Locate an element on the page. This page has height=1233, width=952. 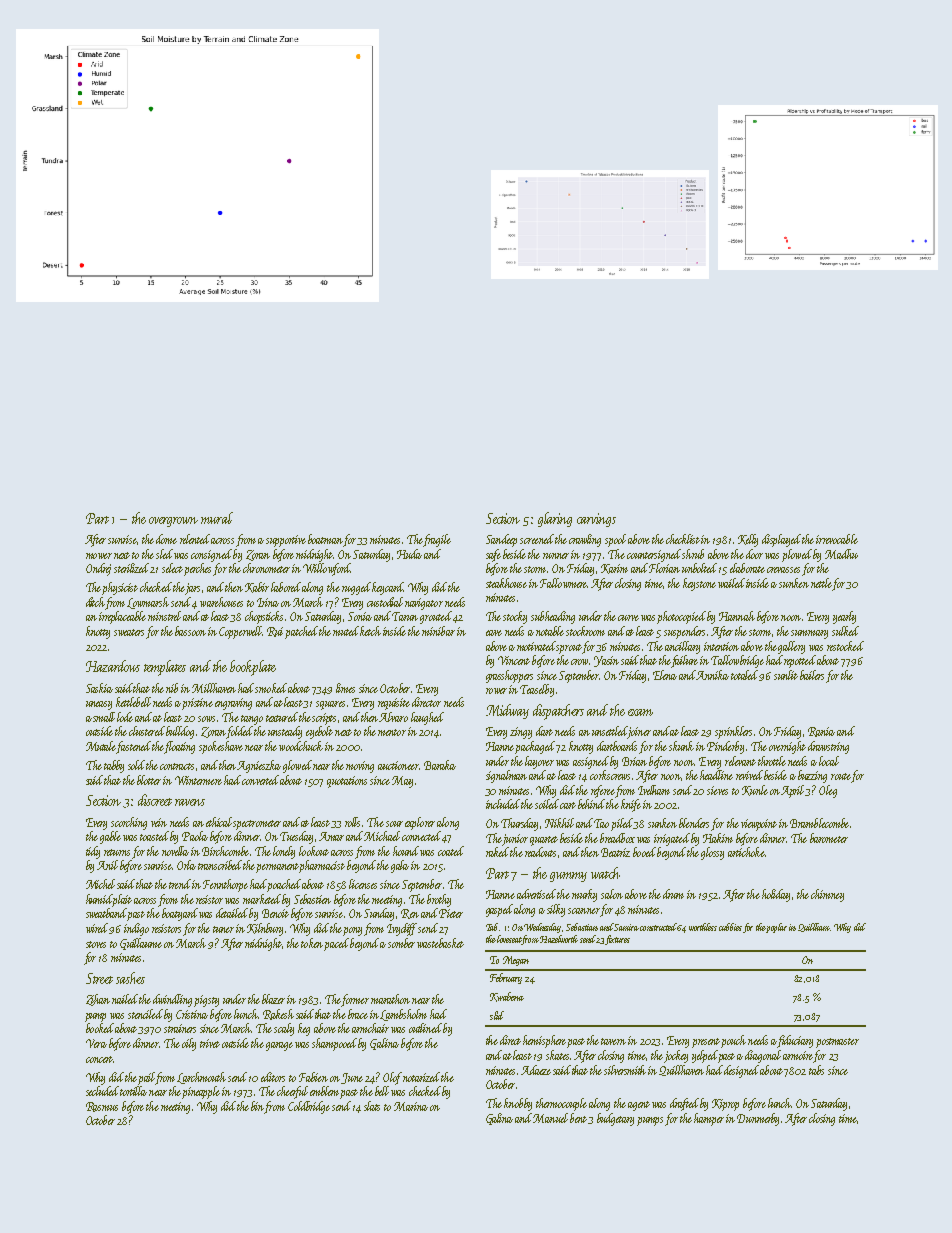
worthless is located at coordinates (703, 927).
